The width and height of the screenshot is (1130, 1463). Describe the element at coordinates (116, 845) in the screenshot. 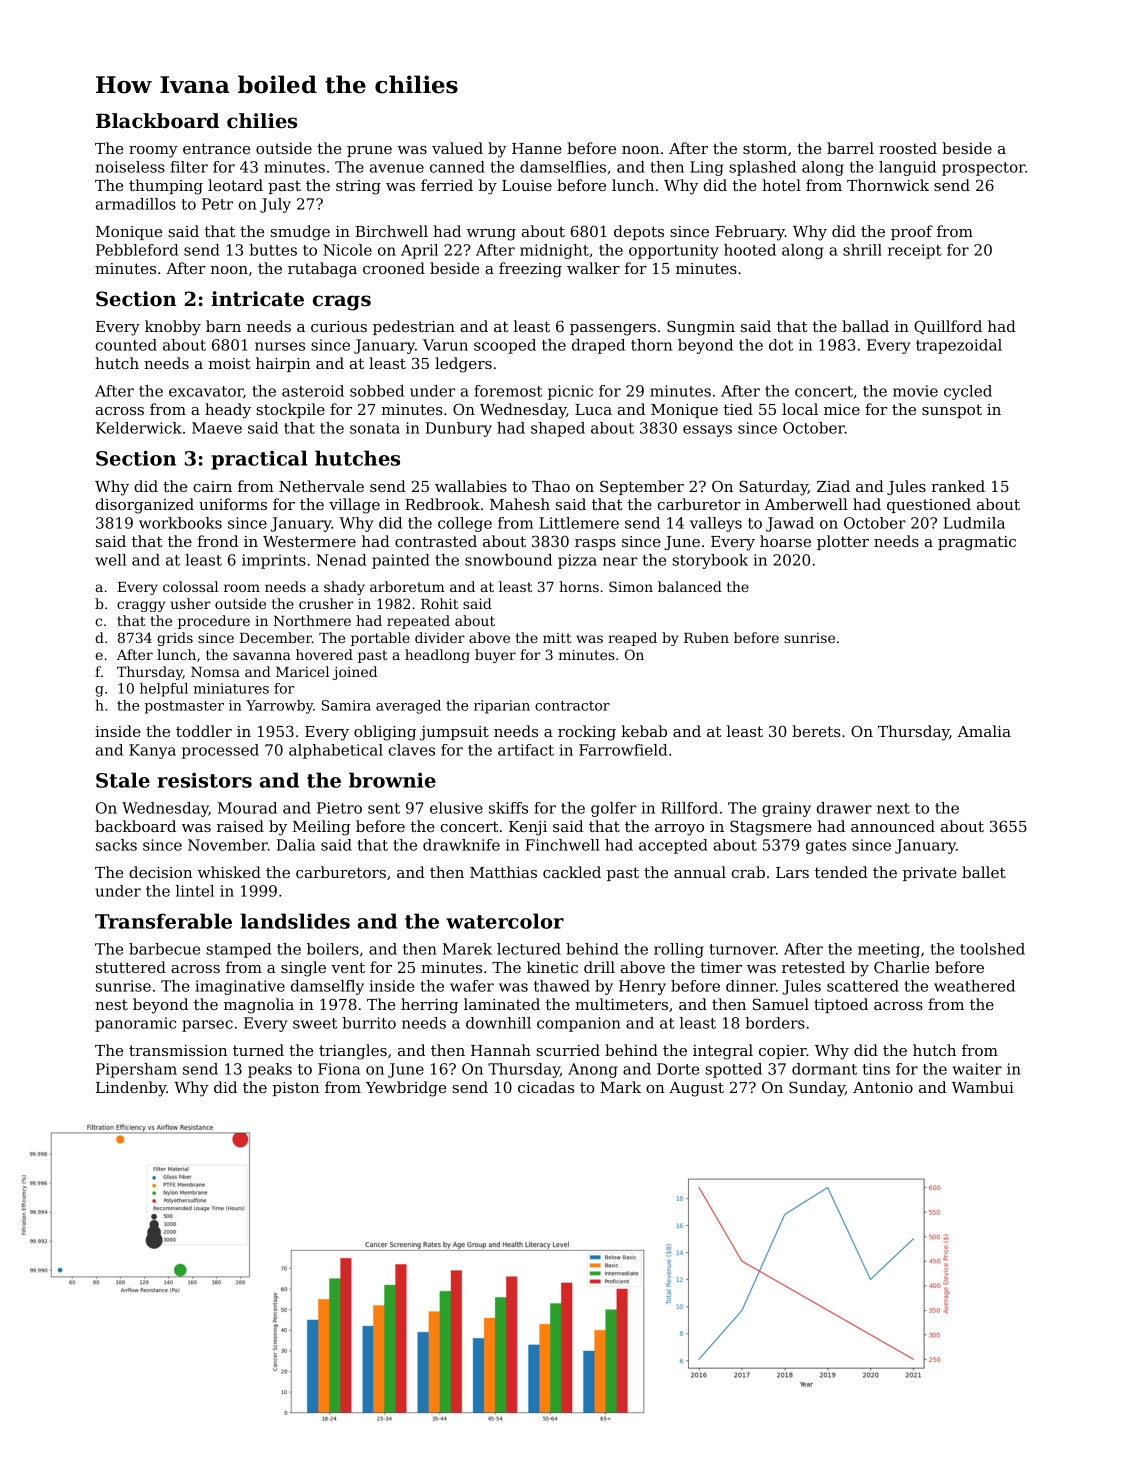

I see `sacks` at that location.
